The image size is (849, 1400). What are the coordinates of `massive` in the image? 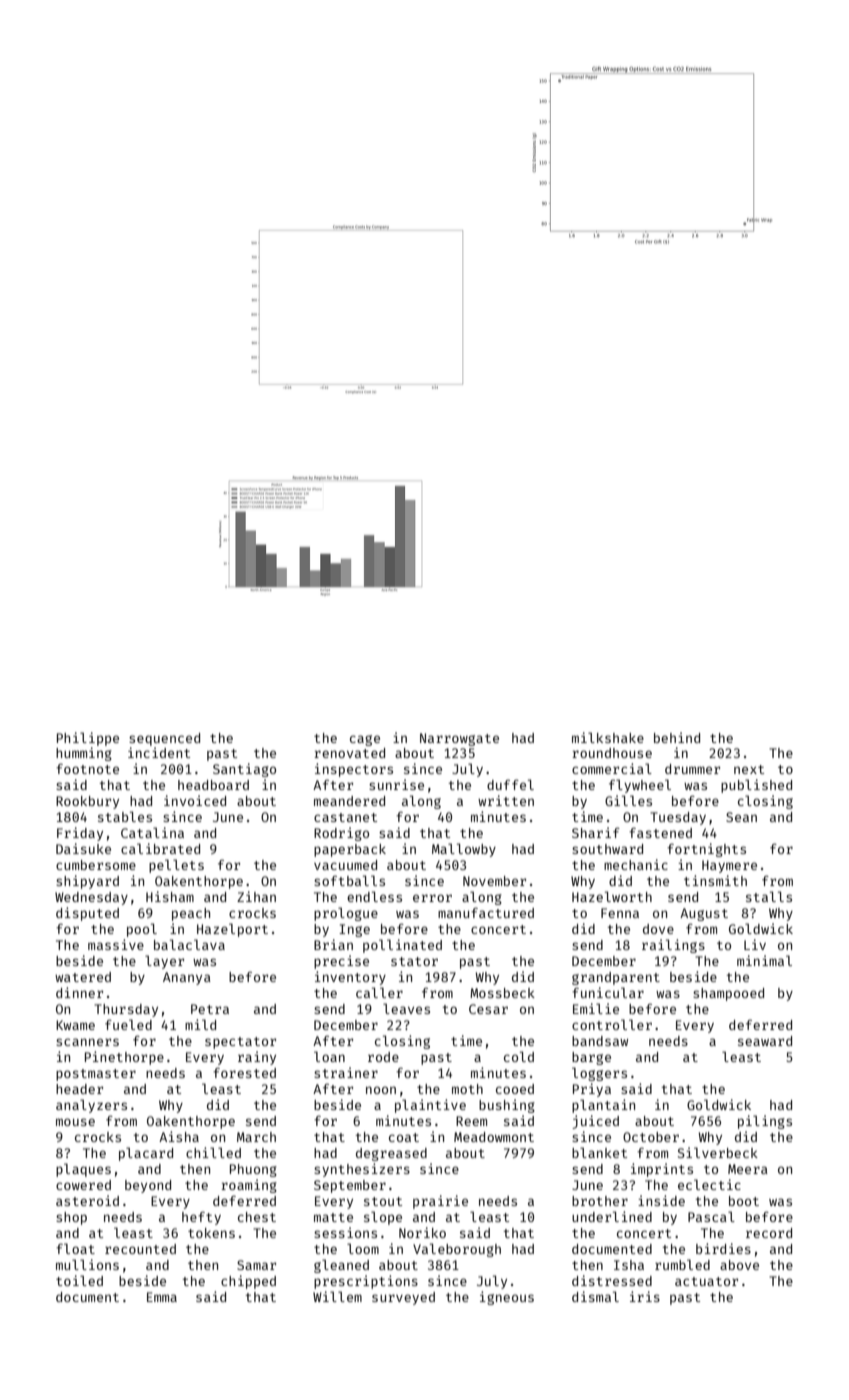 It's located at (116, 944).
